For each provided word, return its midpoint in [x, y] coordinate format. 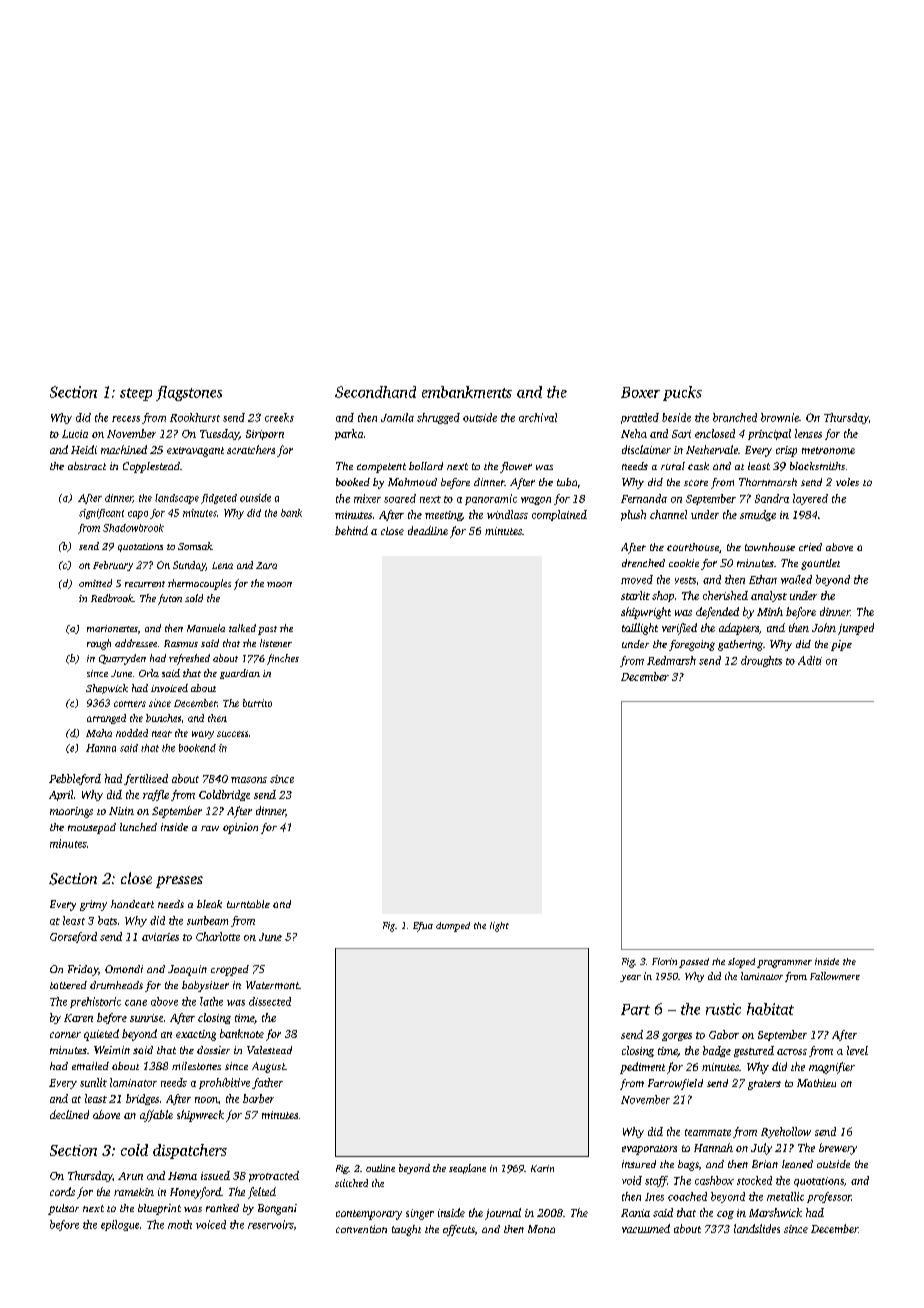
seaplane [467, 1169]
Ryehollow [786, 1132]
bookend [197, 748]
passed [694, 963]
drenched [643, 563]
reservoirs [270, 1224]
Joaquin [187, 970]
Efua [423, 927]
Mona [541, 1229]
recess [126, 419]
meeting [443, 516]
